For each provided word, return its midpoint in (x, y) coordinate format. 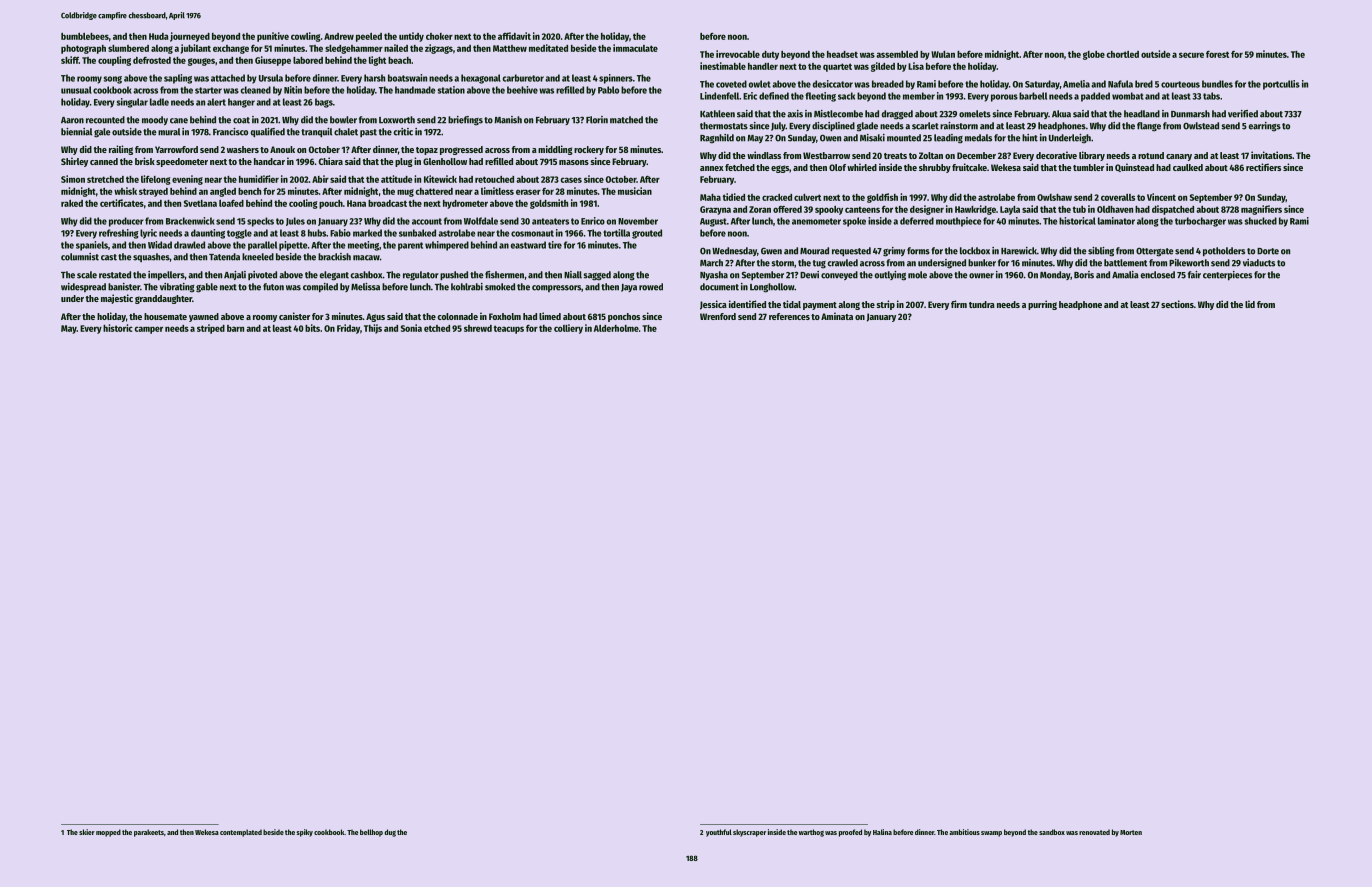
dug (390, 833)
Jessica (713, 305)
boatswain (407, 78)
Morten (1131, 832)
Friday (348, 329)
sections (1177, 304)
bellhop (371, 833)
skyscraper (749, 833)
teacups (509, 329)
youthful (719, 833)
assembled (897, 54)
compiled (320, 288)
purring (1042, 305)
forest (1217, 54)
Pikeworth (1189, 263)
